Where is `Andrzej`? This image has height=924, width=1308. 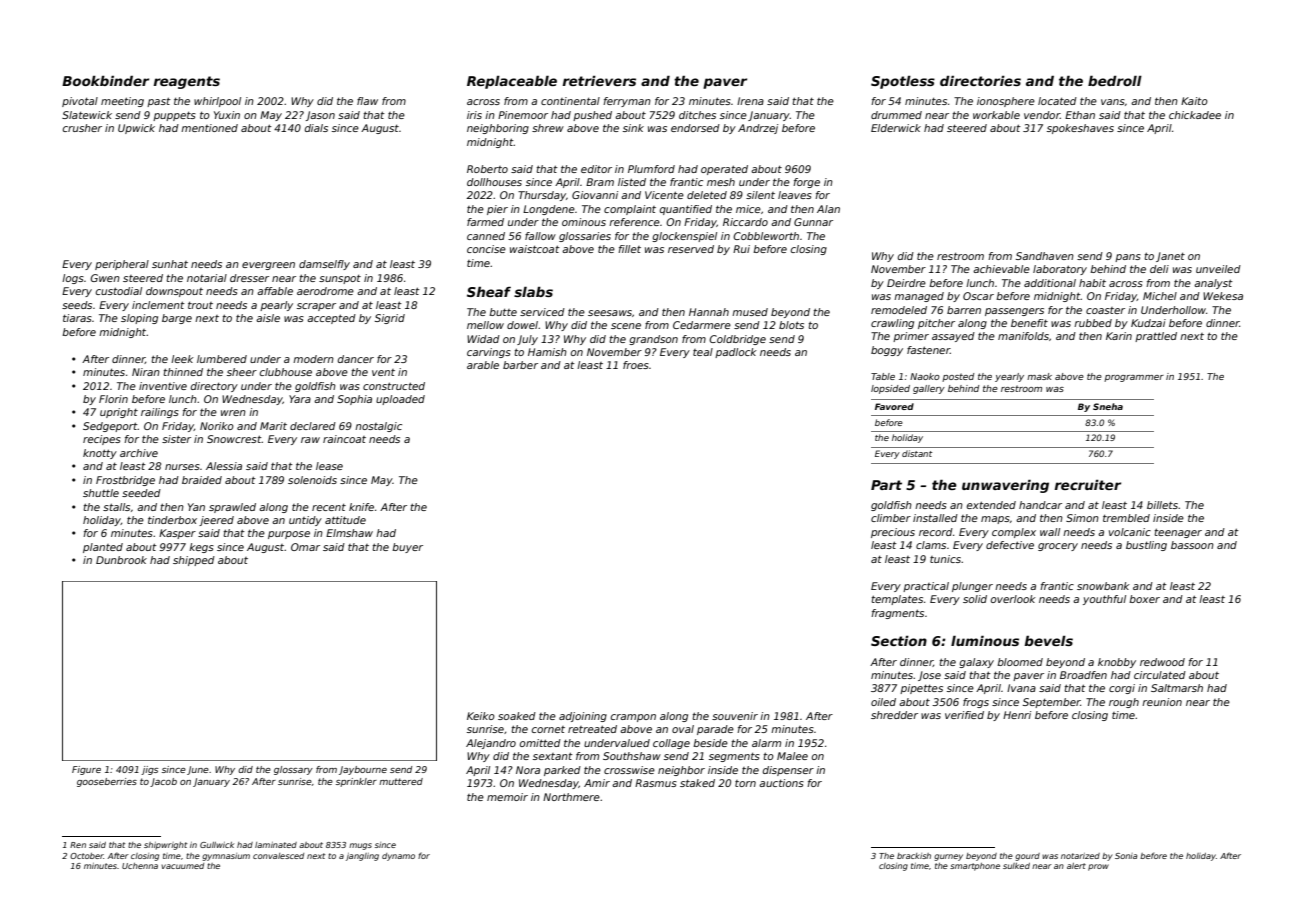
Andrzej is located at coordinates (758, 129).
